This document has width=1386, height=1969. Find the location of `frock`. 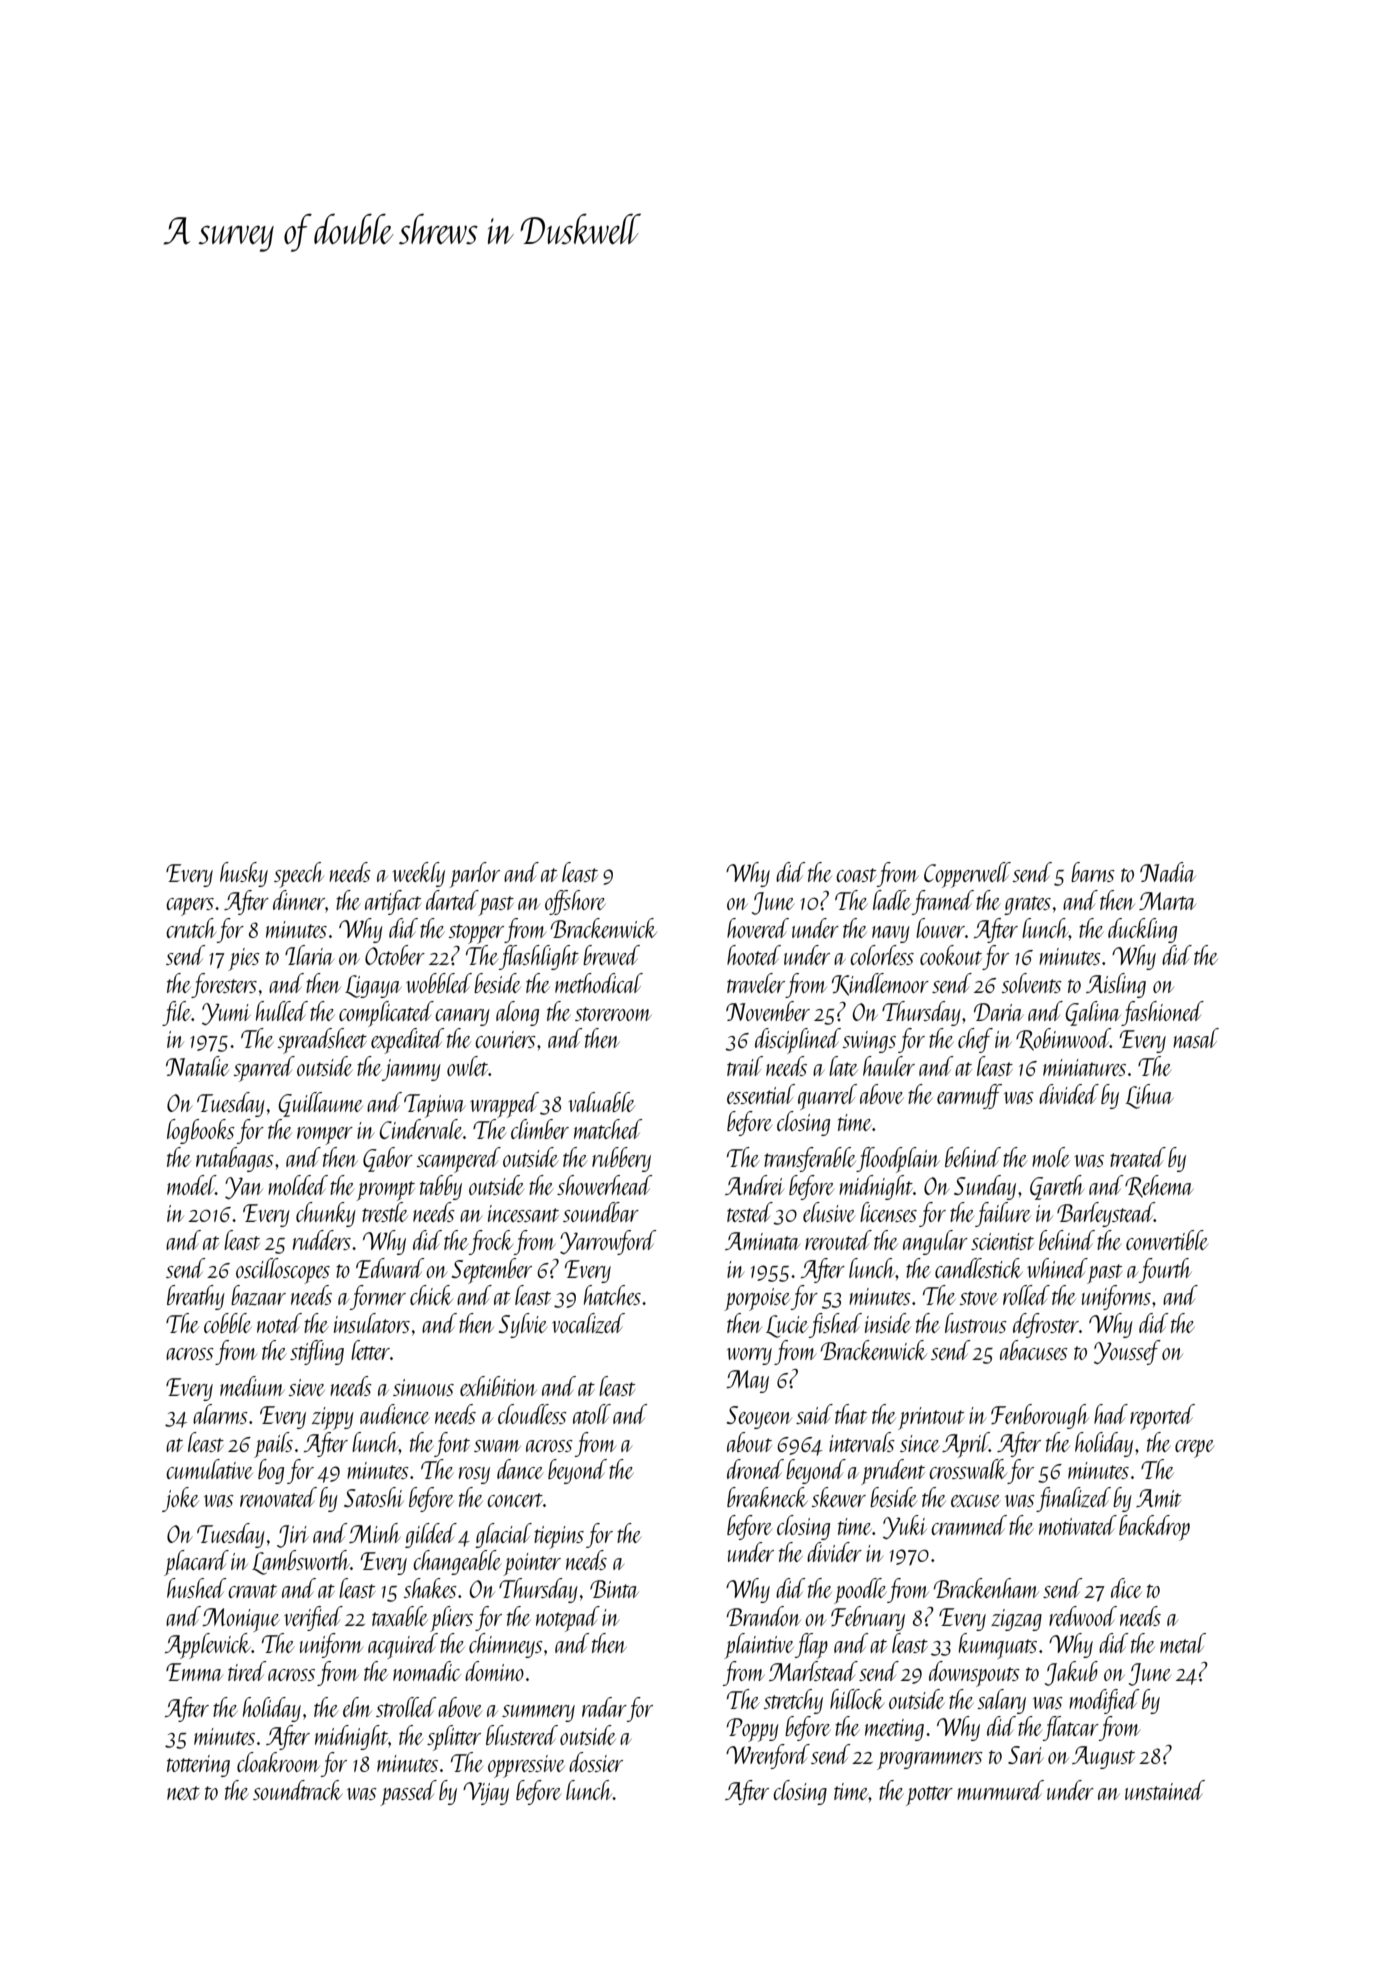

frock is located at coordinates (491, 1242).
